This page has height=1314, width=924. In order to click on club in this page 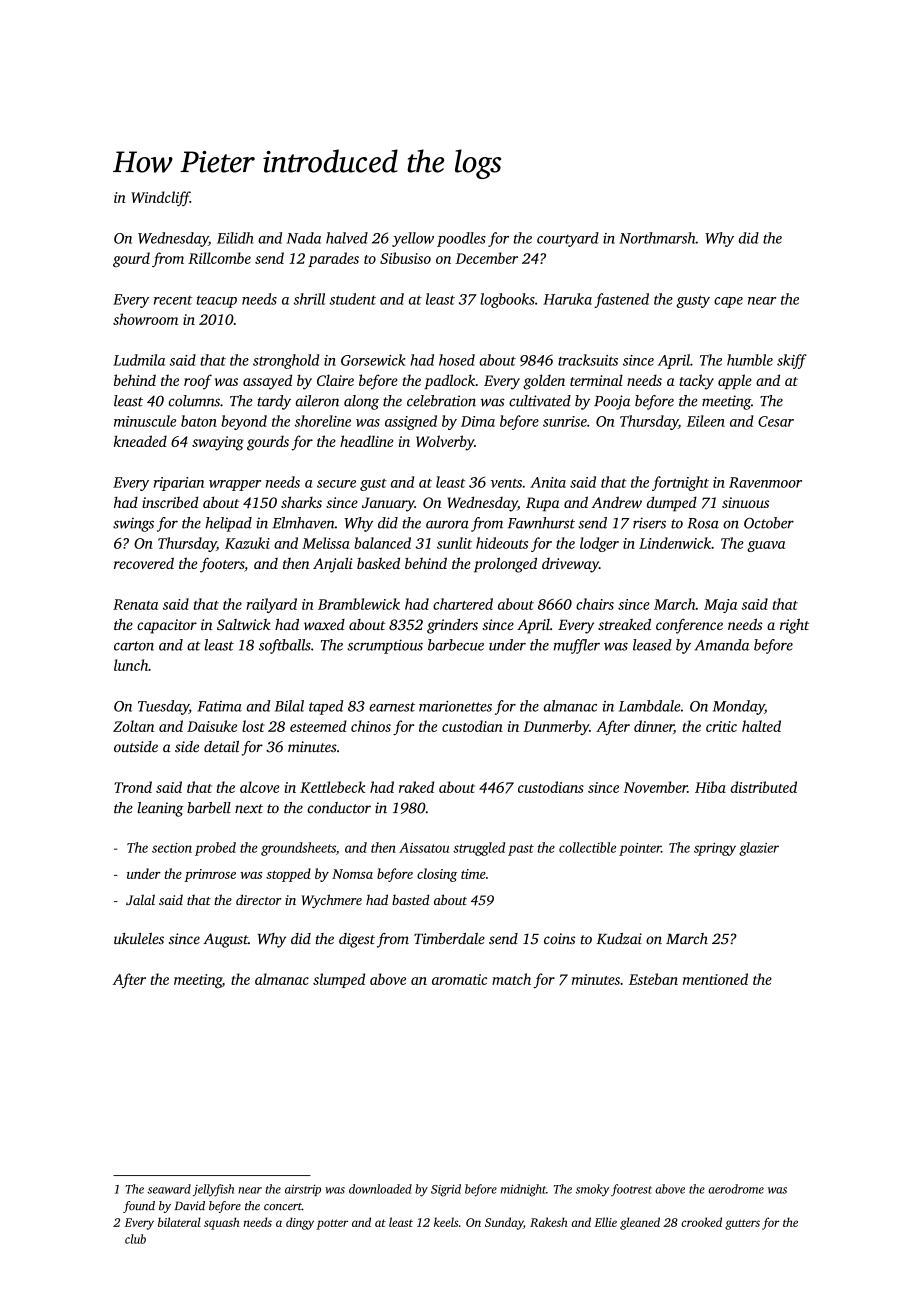, I will do `click(135, 1239)`.
